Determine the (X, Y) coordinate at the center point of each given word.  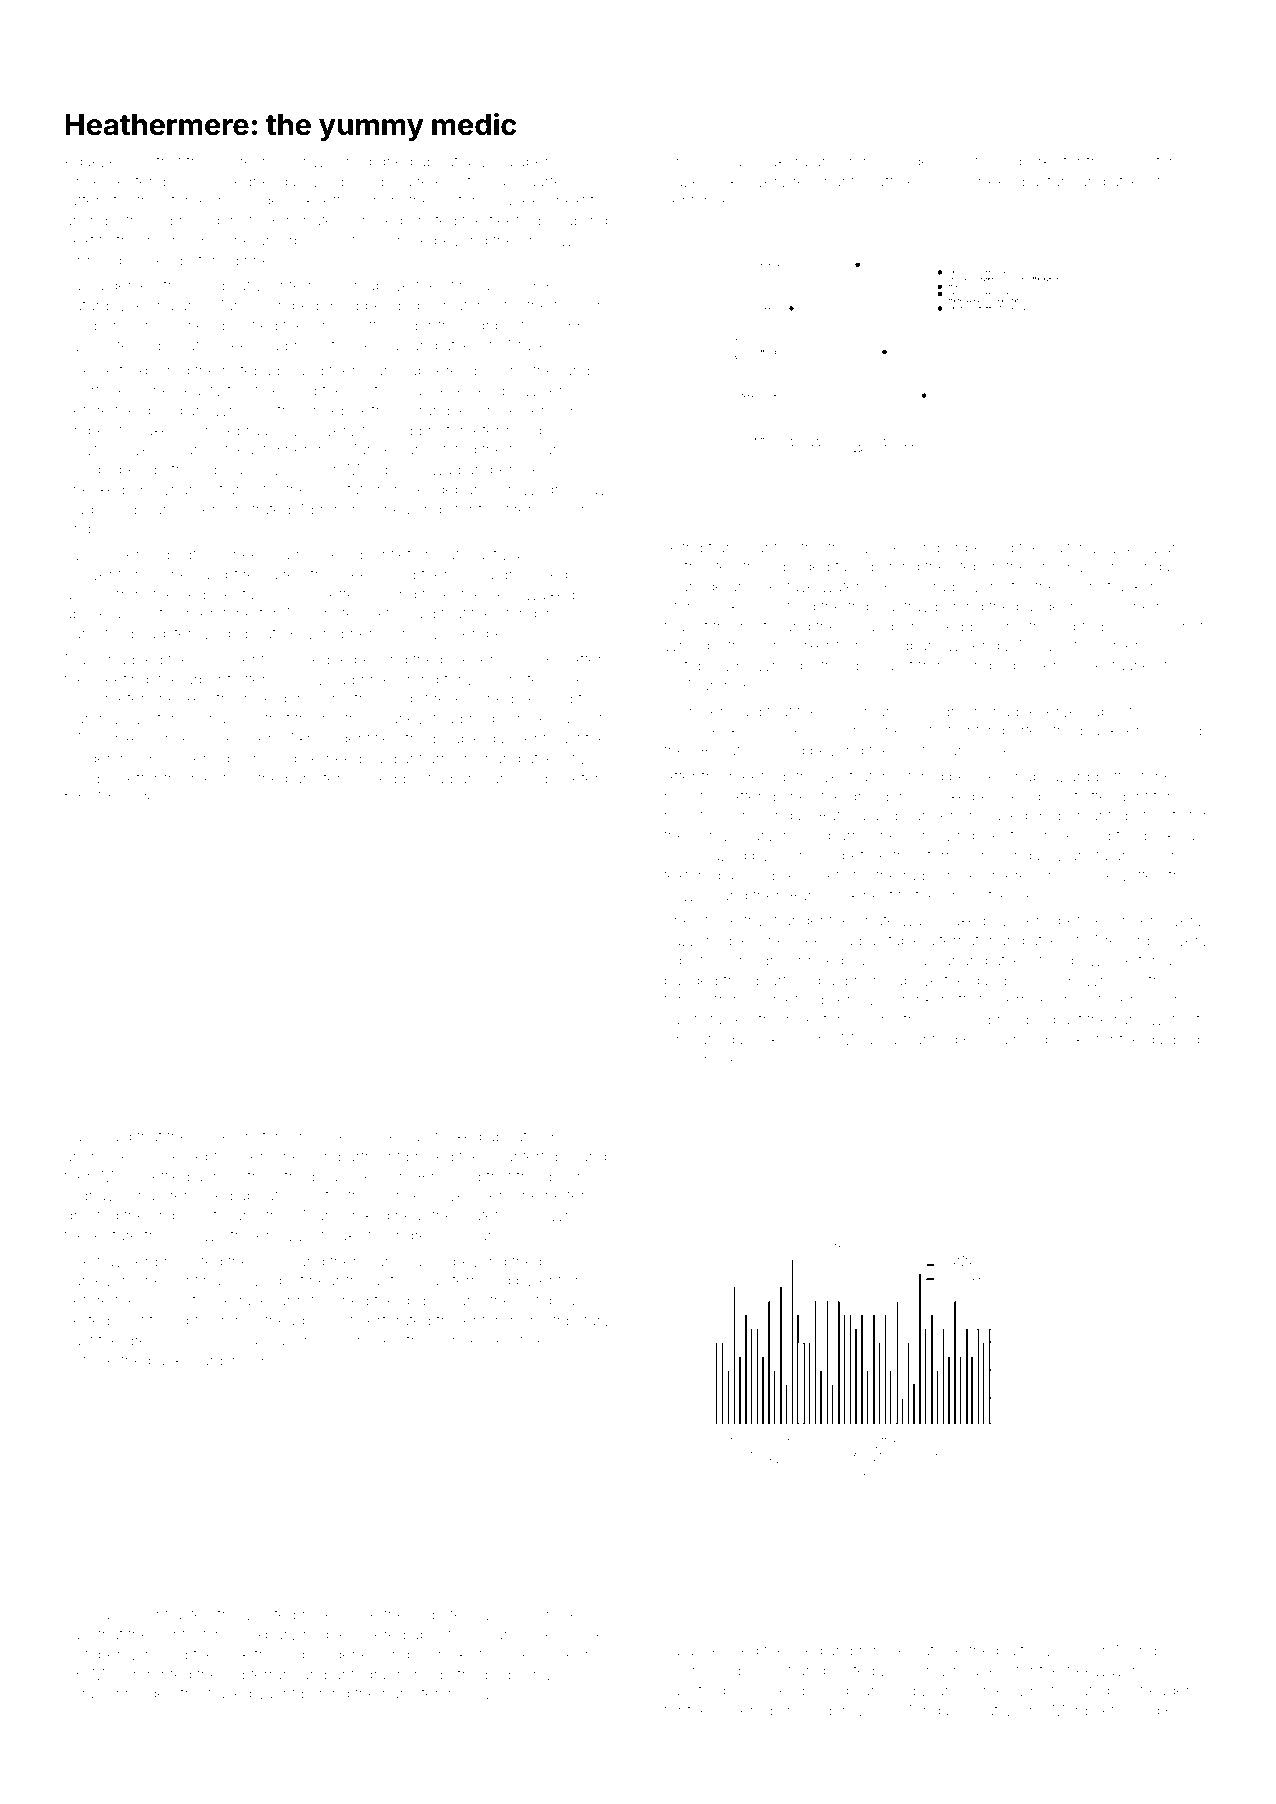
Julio (81, 1136)
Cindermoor (107, 325)
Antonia (1145, 960)
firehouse (539, 509)
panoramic (488, 778)
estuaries (1127, 665)
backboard (185, 1360)
